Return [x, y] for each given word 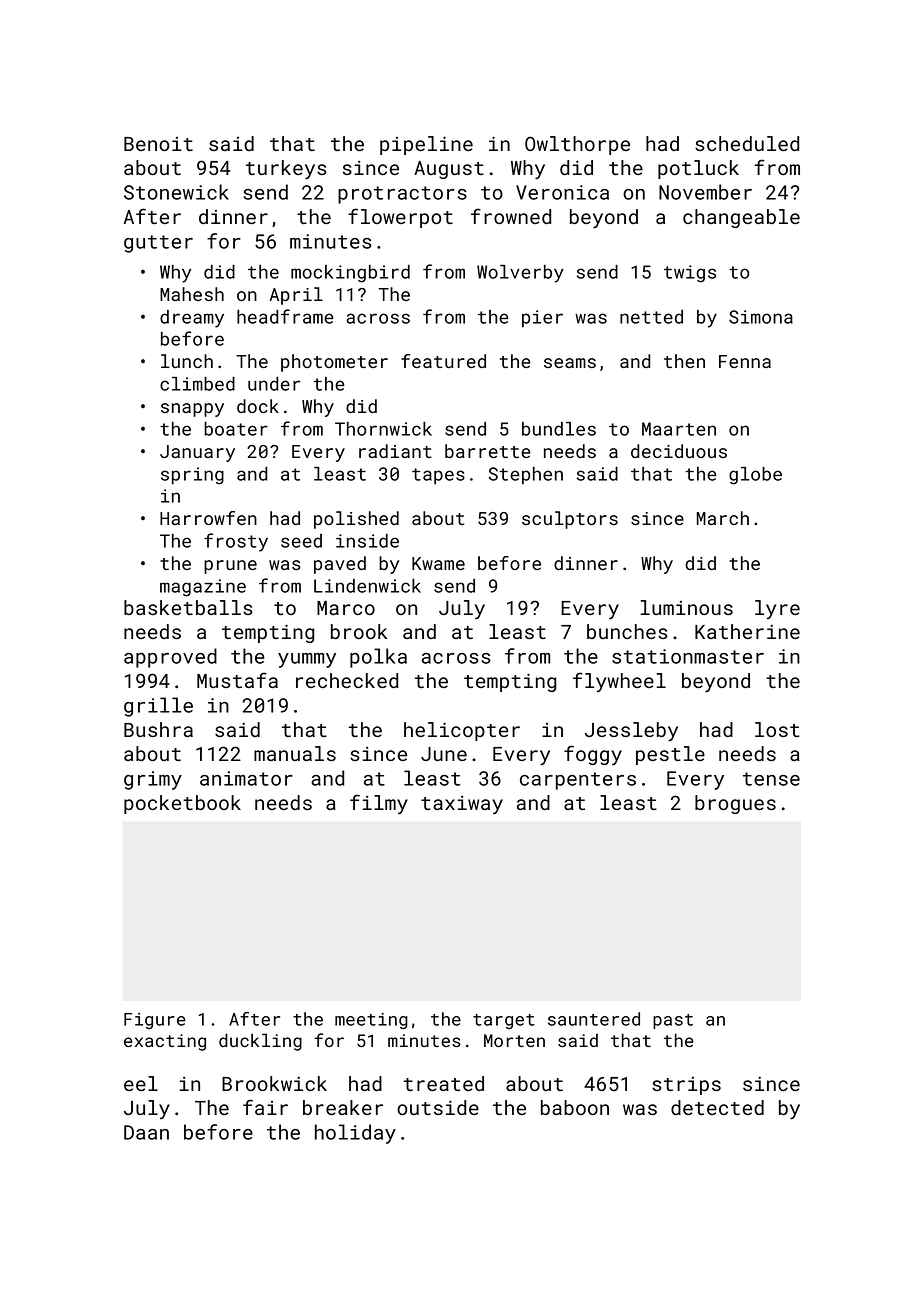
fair [265, 1107]
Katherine [747, 631]
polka [378, 658]
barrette [488, 451]
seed [301, 541]
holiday [355, 1134]
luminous [686, 607]
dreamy [192, 319]
